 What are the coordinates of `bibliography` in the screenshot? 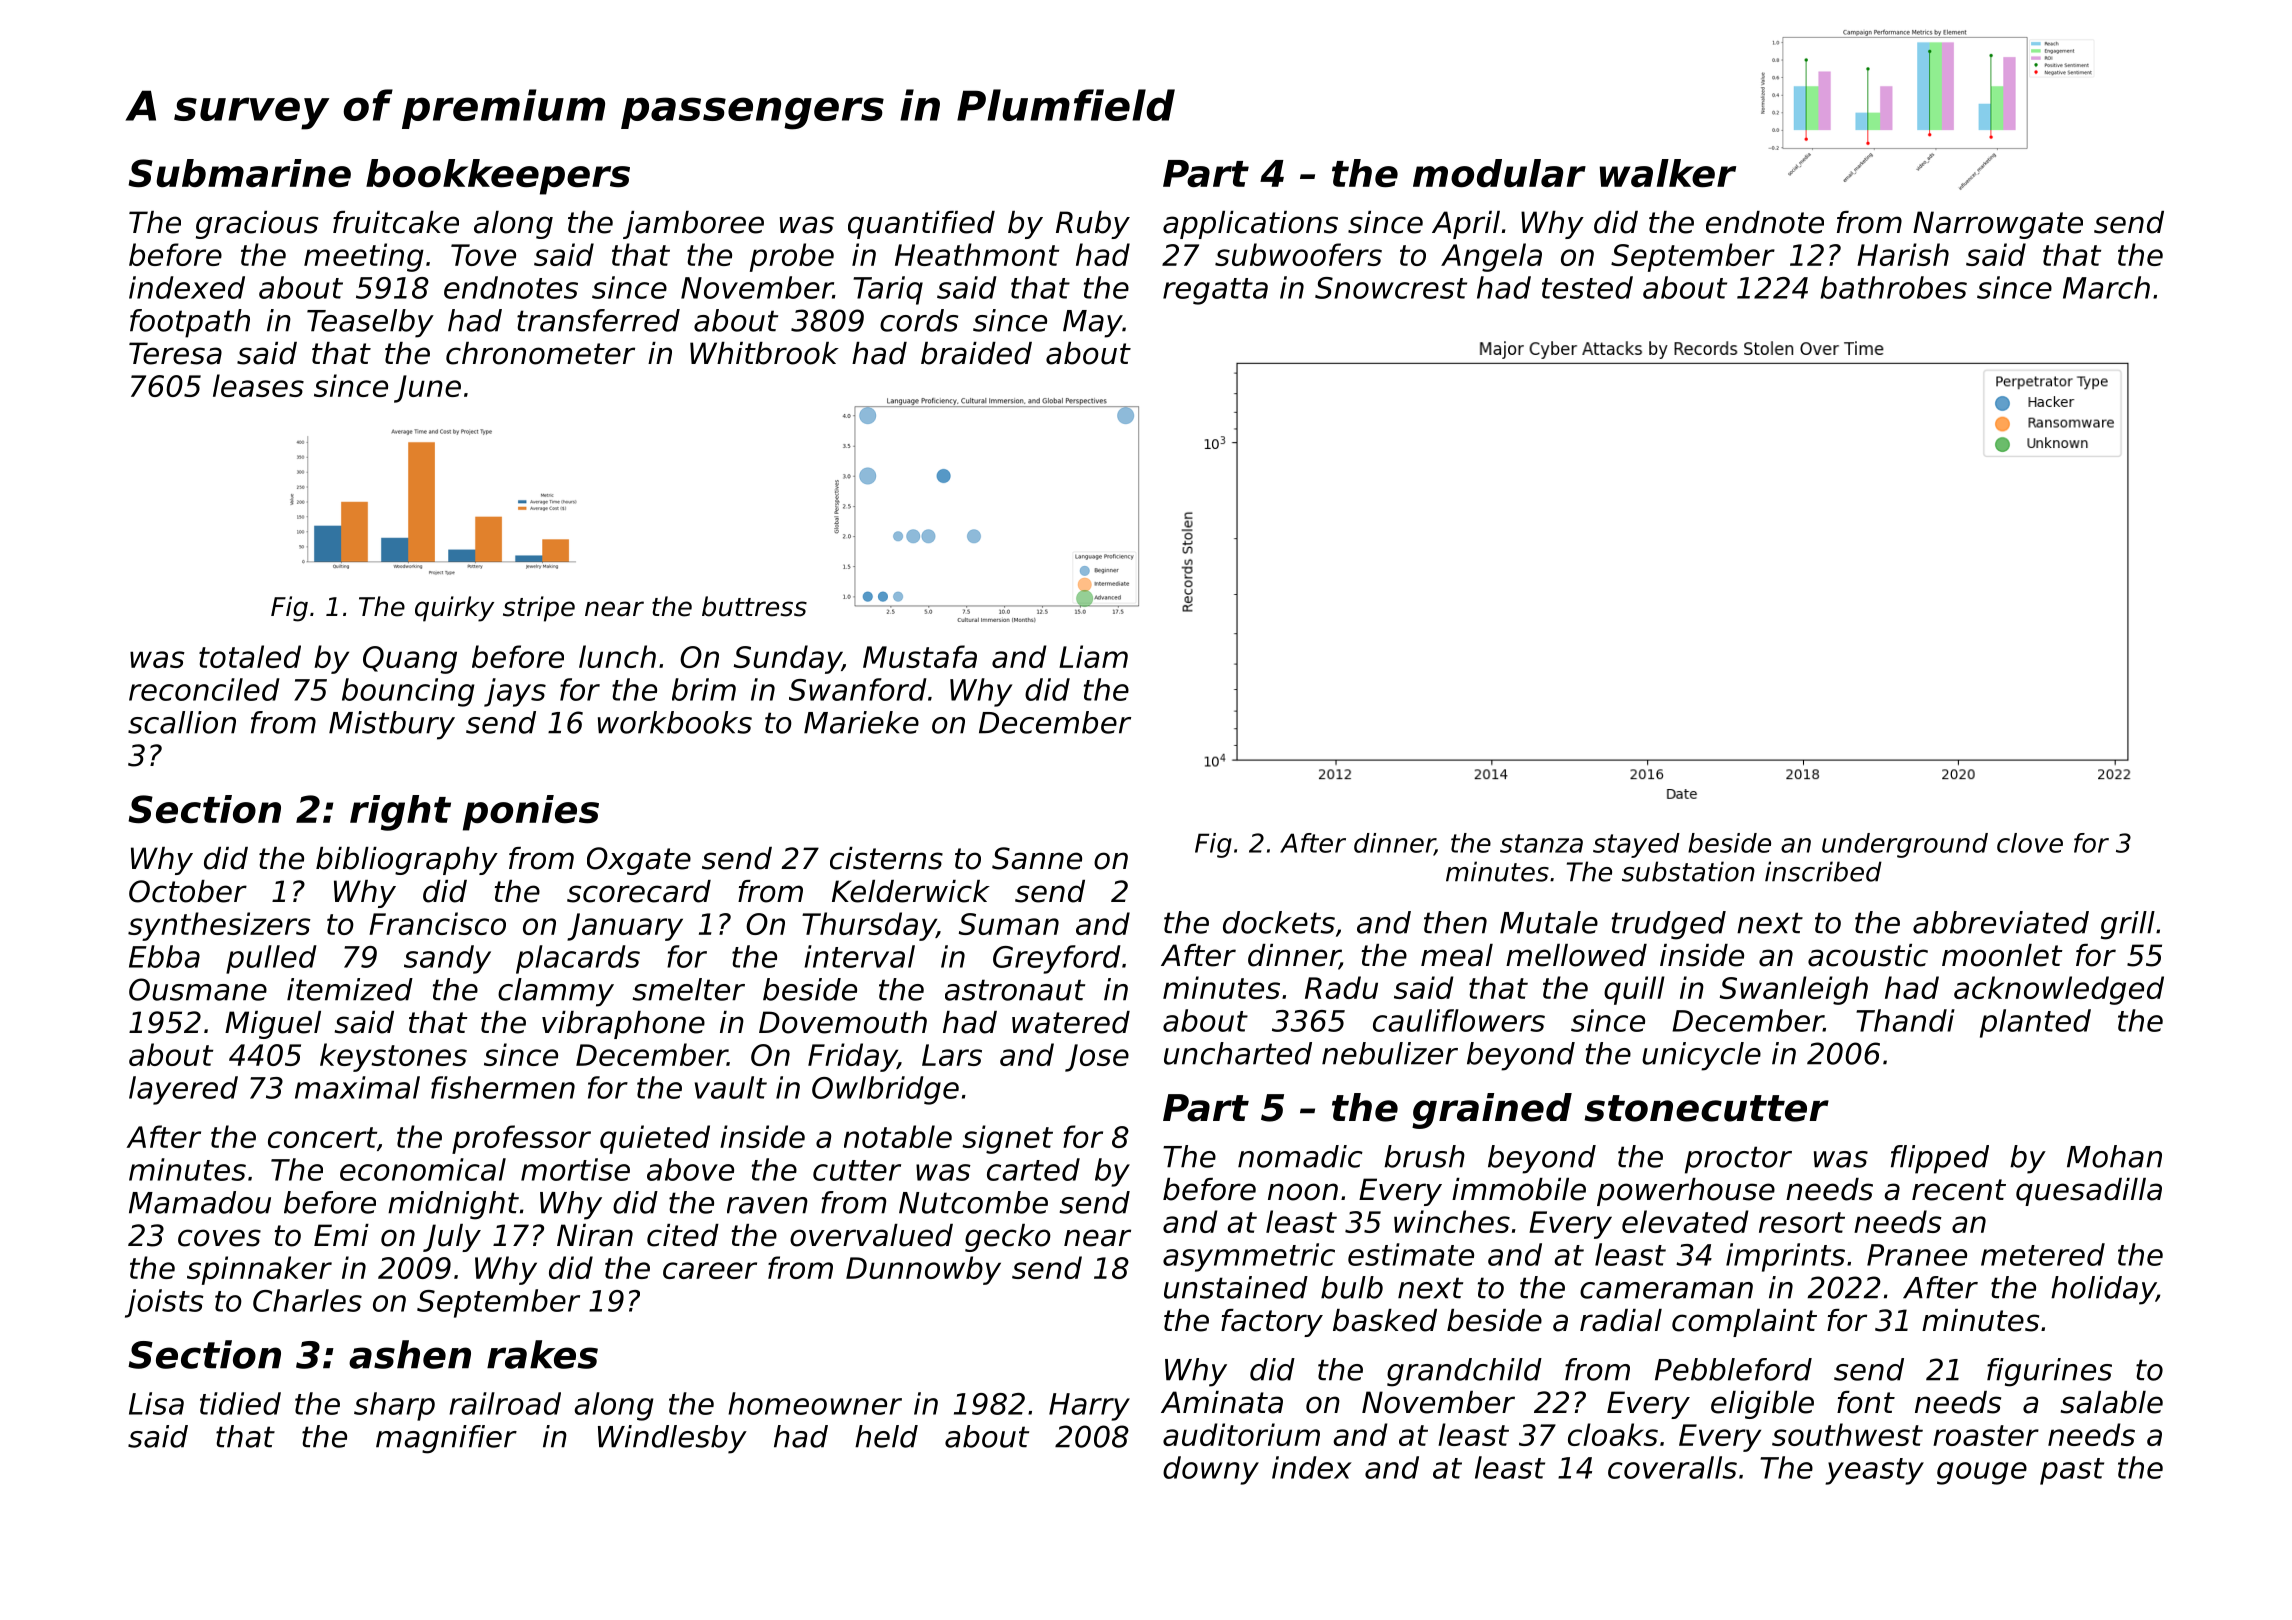 It's located at (407, 861).
